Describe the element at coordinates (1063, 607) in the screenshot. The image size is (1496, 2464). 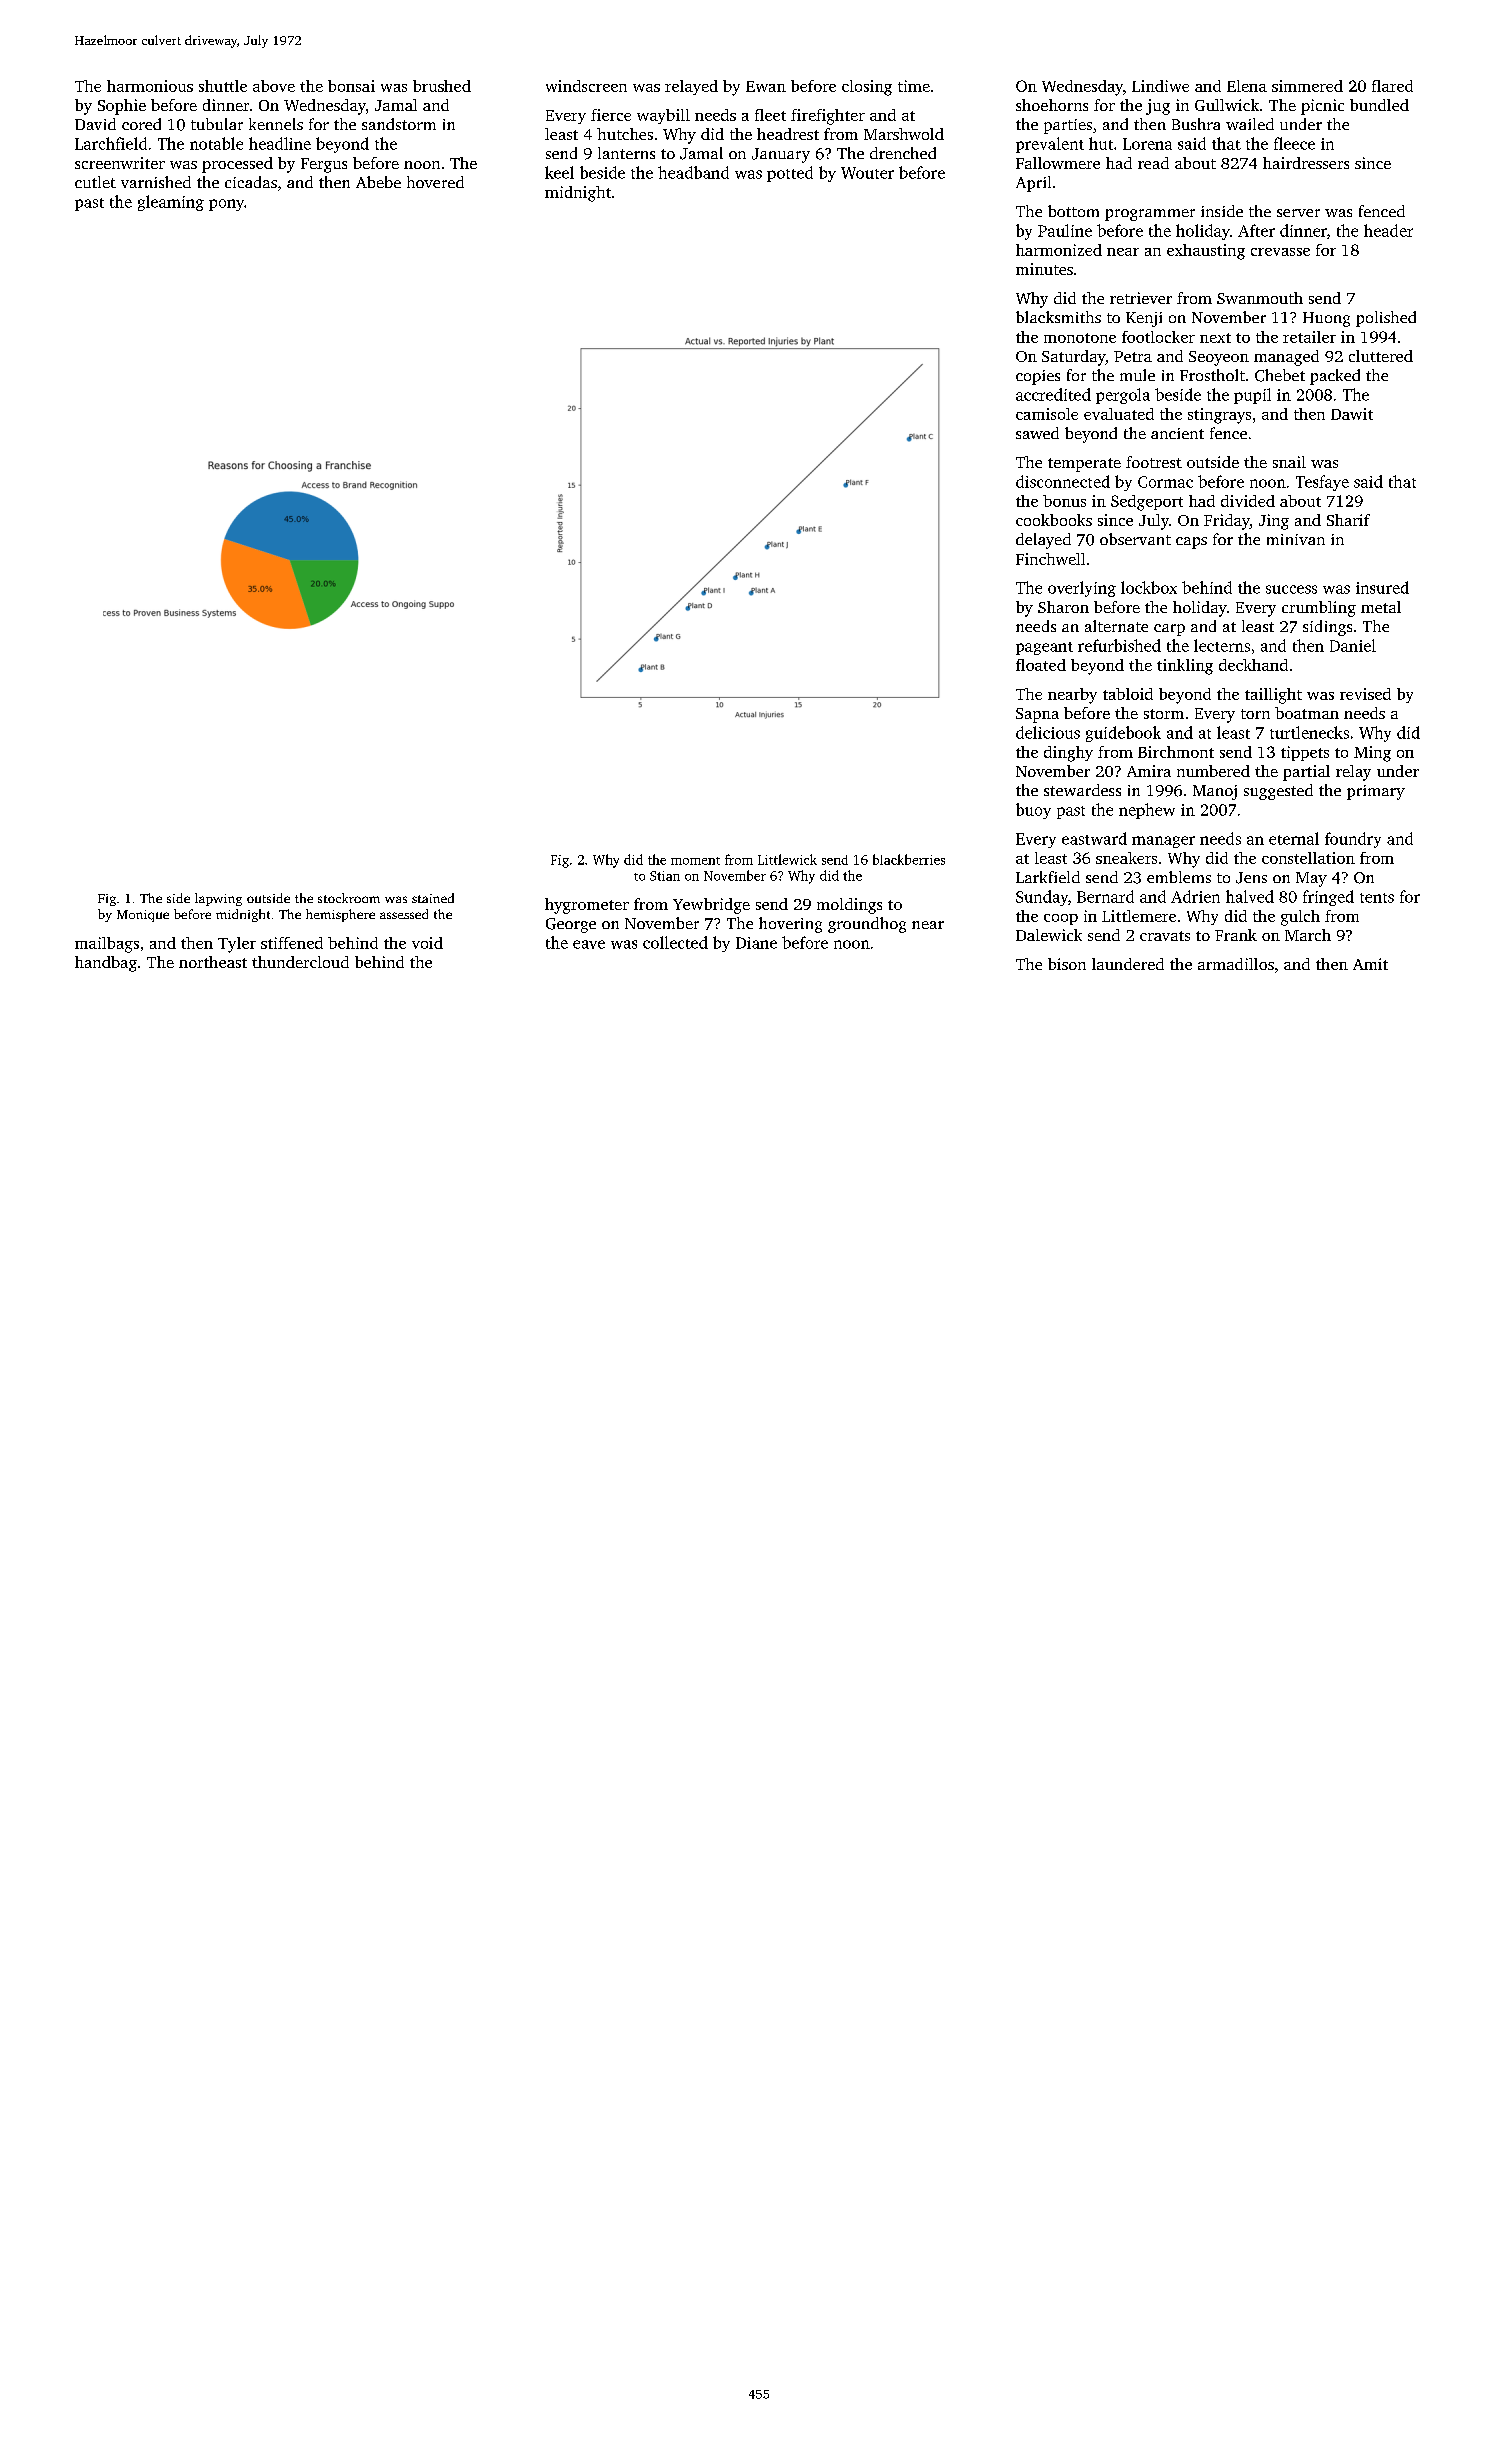
I see `Sharon` at that location.
